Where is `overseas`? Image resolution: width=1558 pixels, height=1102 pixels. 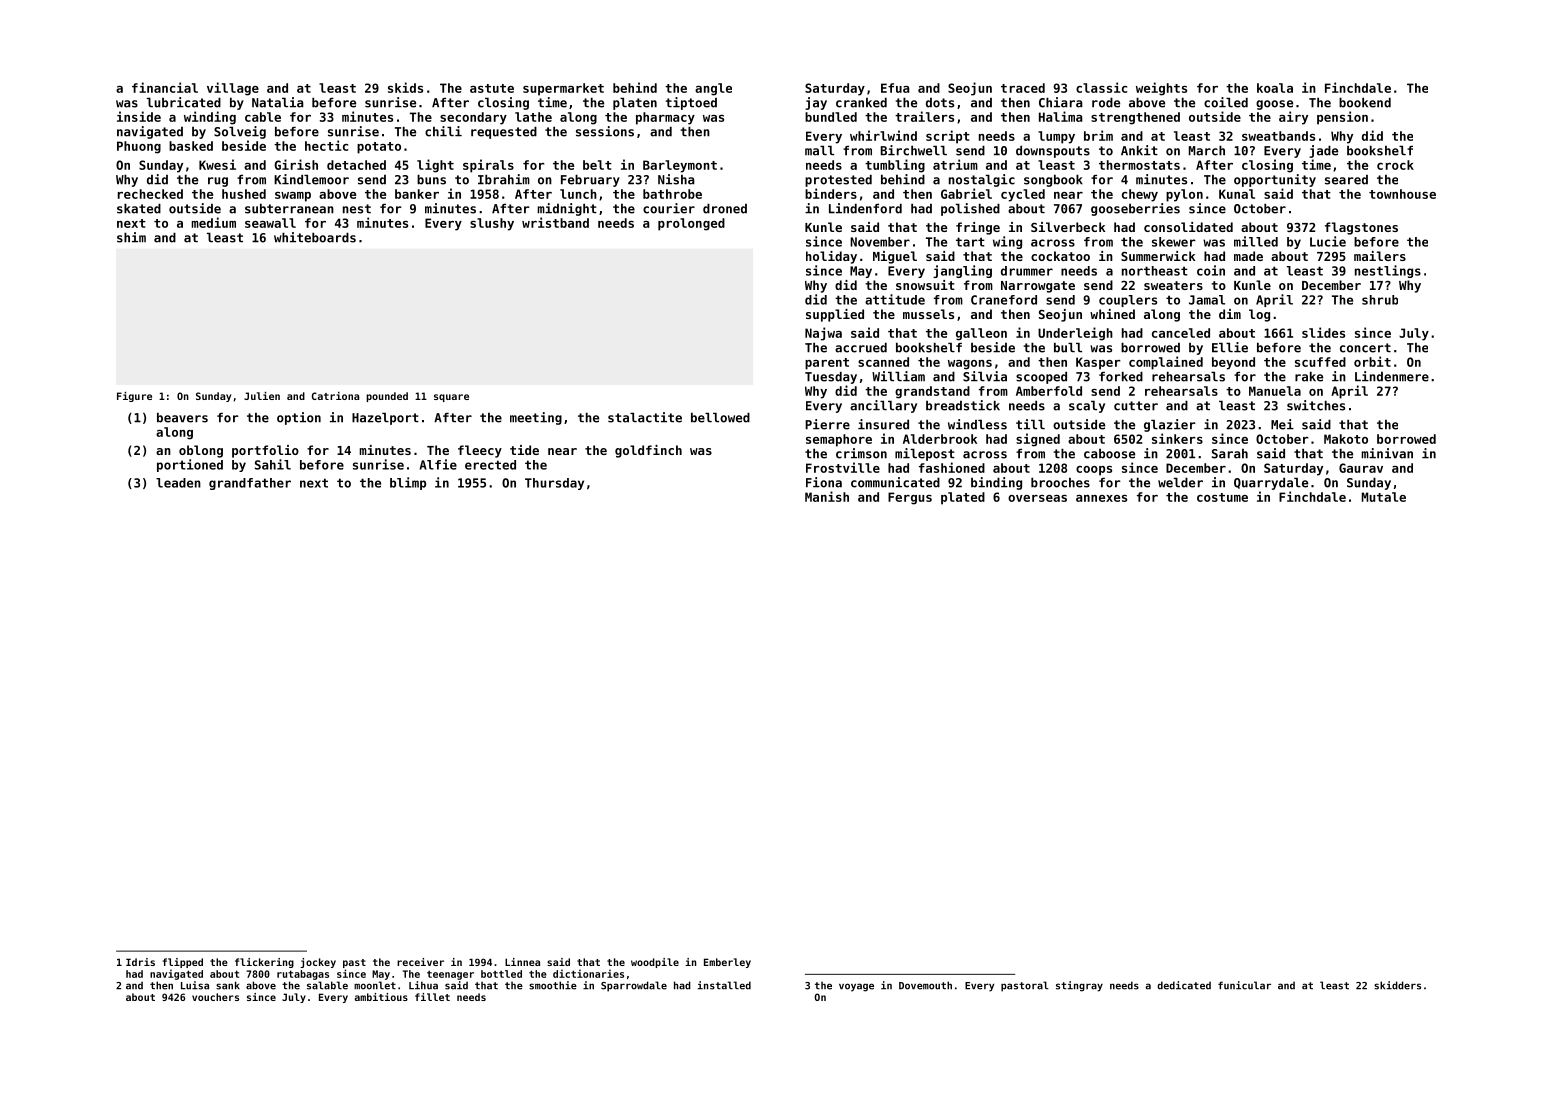 overseas is located at coordinates (1037, 498).
